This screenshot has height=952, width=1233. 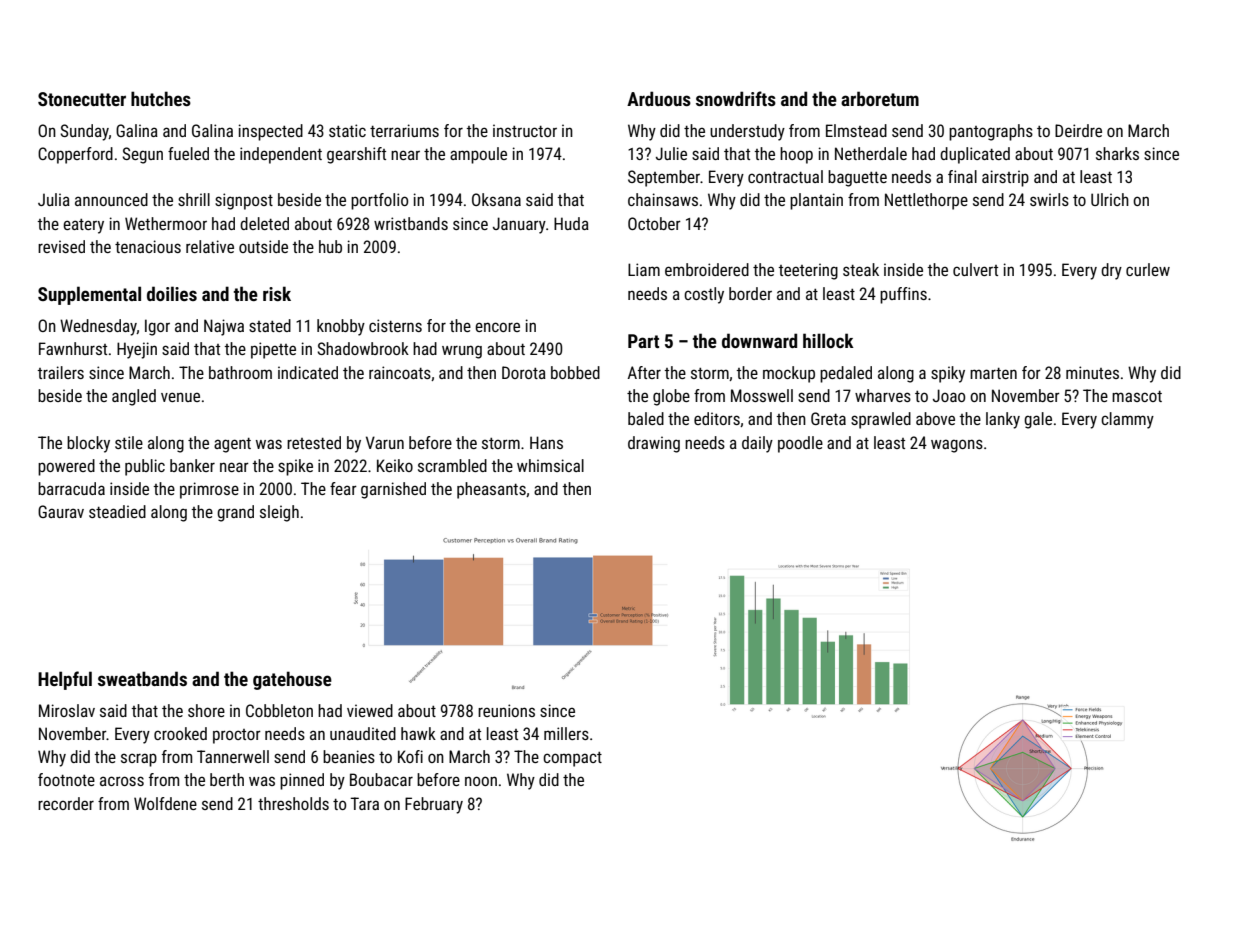 I want to click on blocky, so click(x=88, y=444).
